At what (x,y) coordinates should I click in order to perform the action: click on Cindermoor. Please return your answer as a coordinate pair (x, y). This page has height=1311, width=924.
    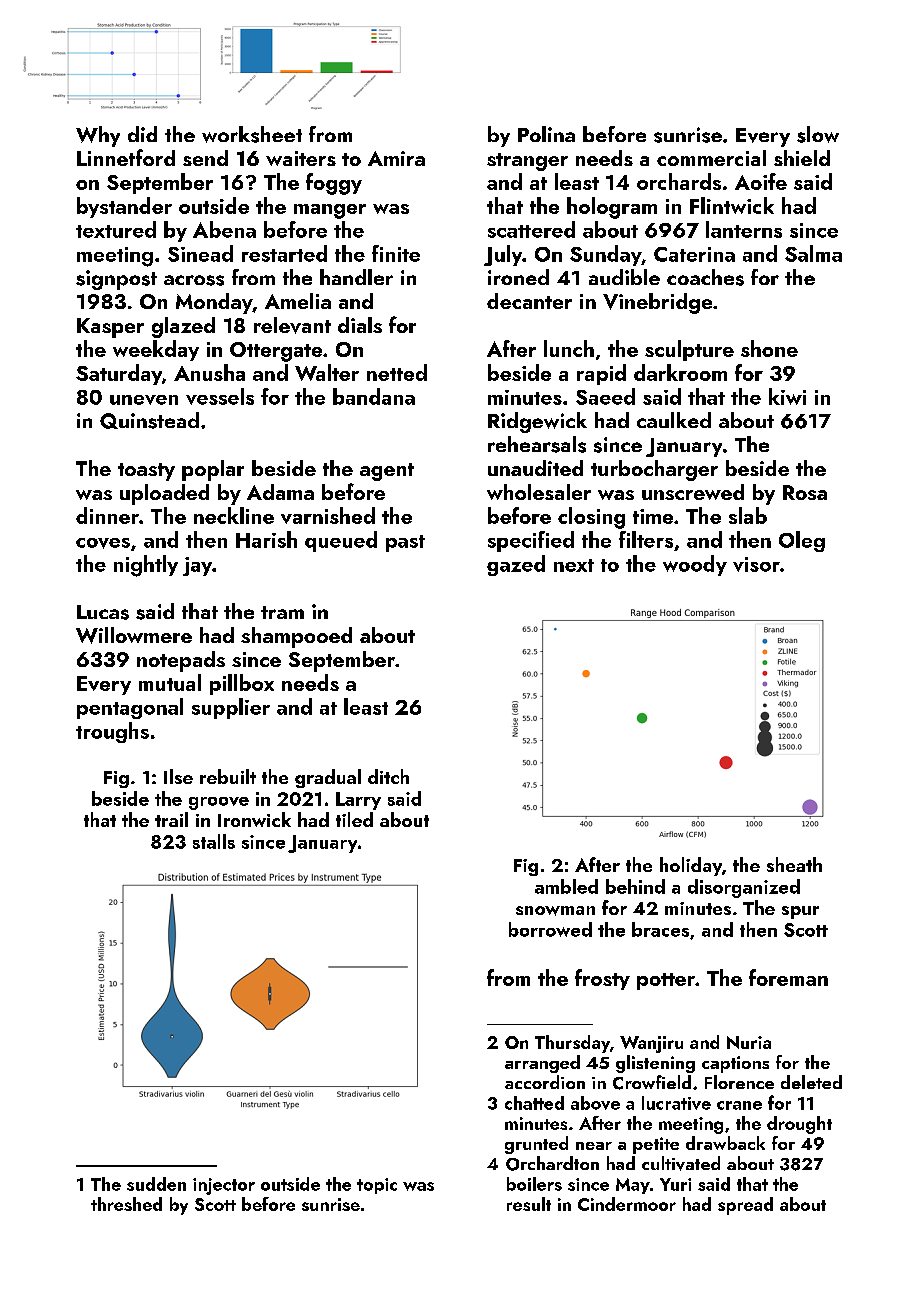
    Looking at the image, I should click on (627, 1204).
